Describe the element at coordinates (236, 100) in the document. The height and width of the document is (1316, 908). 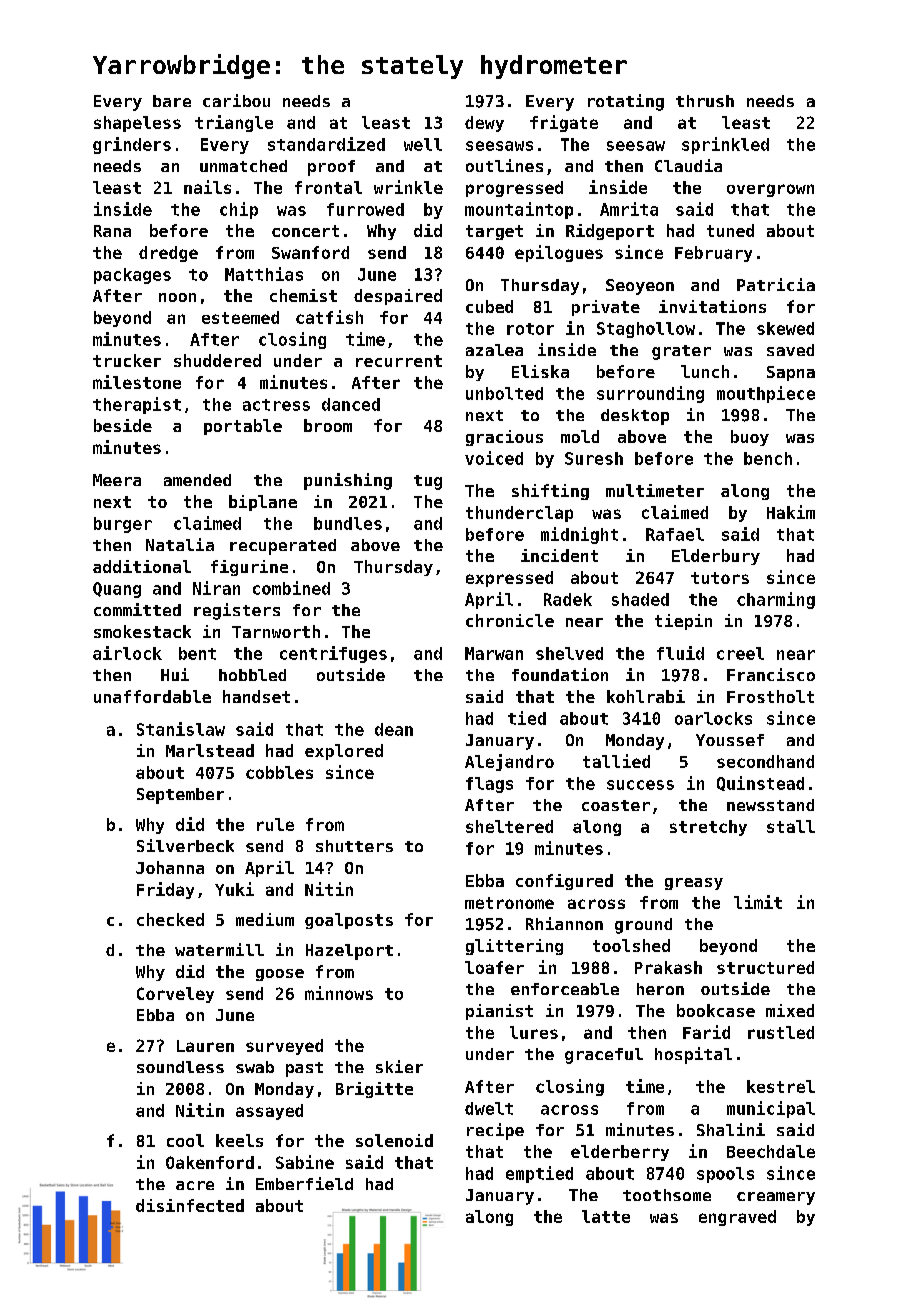
I see `caribou` at that location.
